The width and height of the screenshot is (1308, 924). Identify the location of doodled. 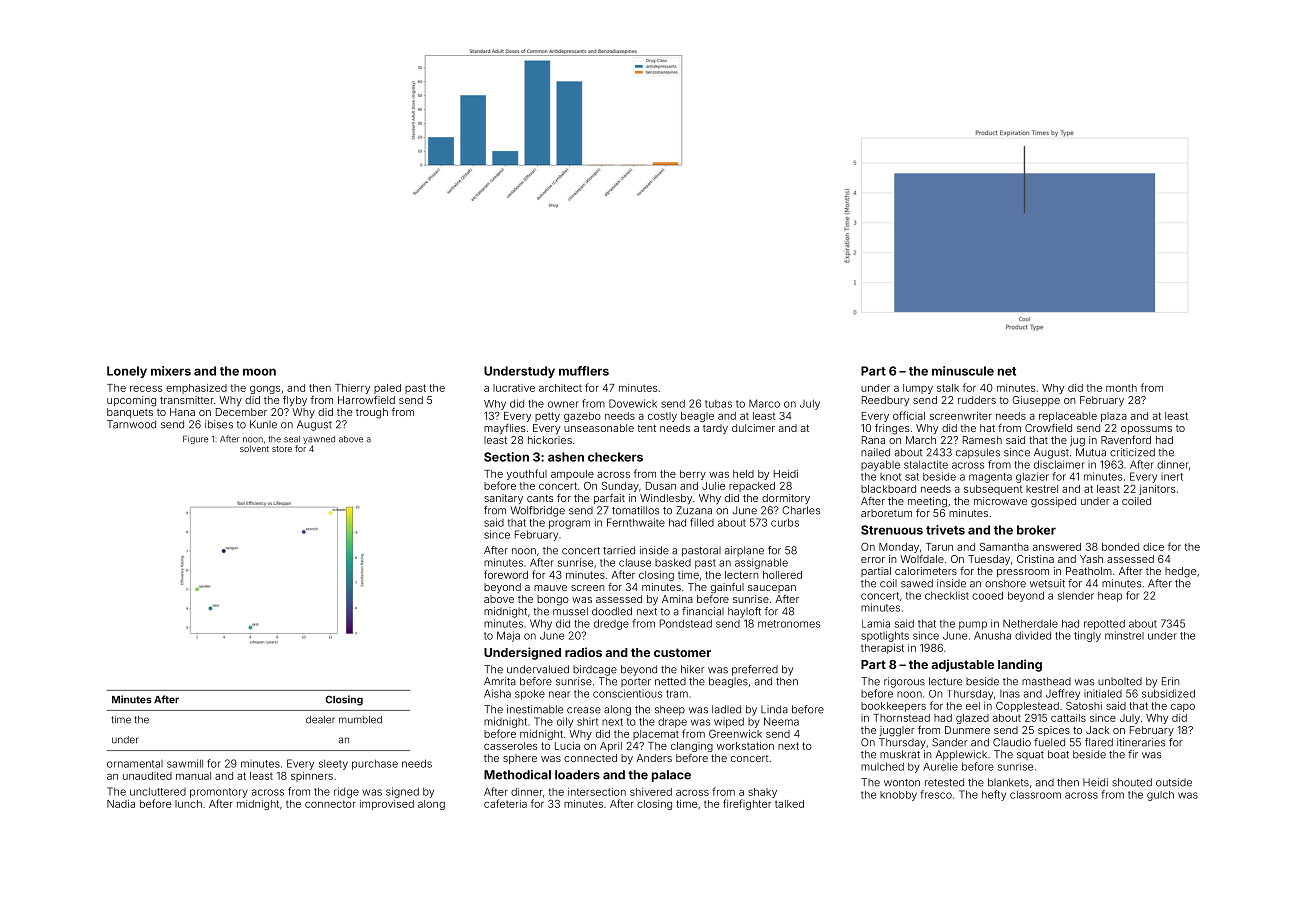
(612, 611).
